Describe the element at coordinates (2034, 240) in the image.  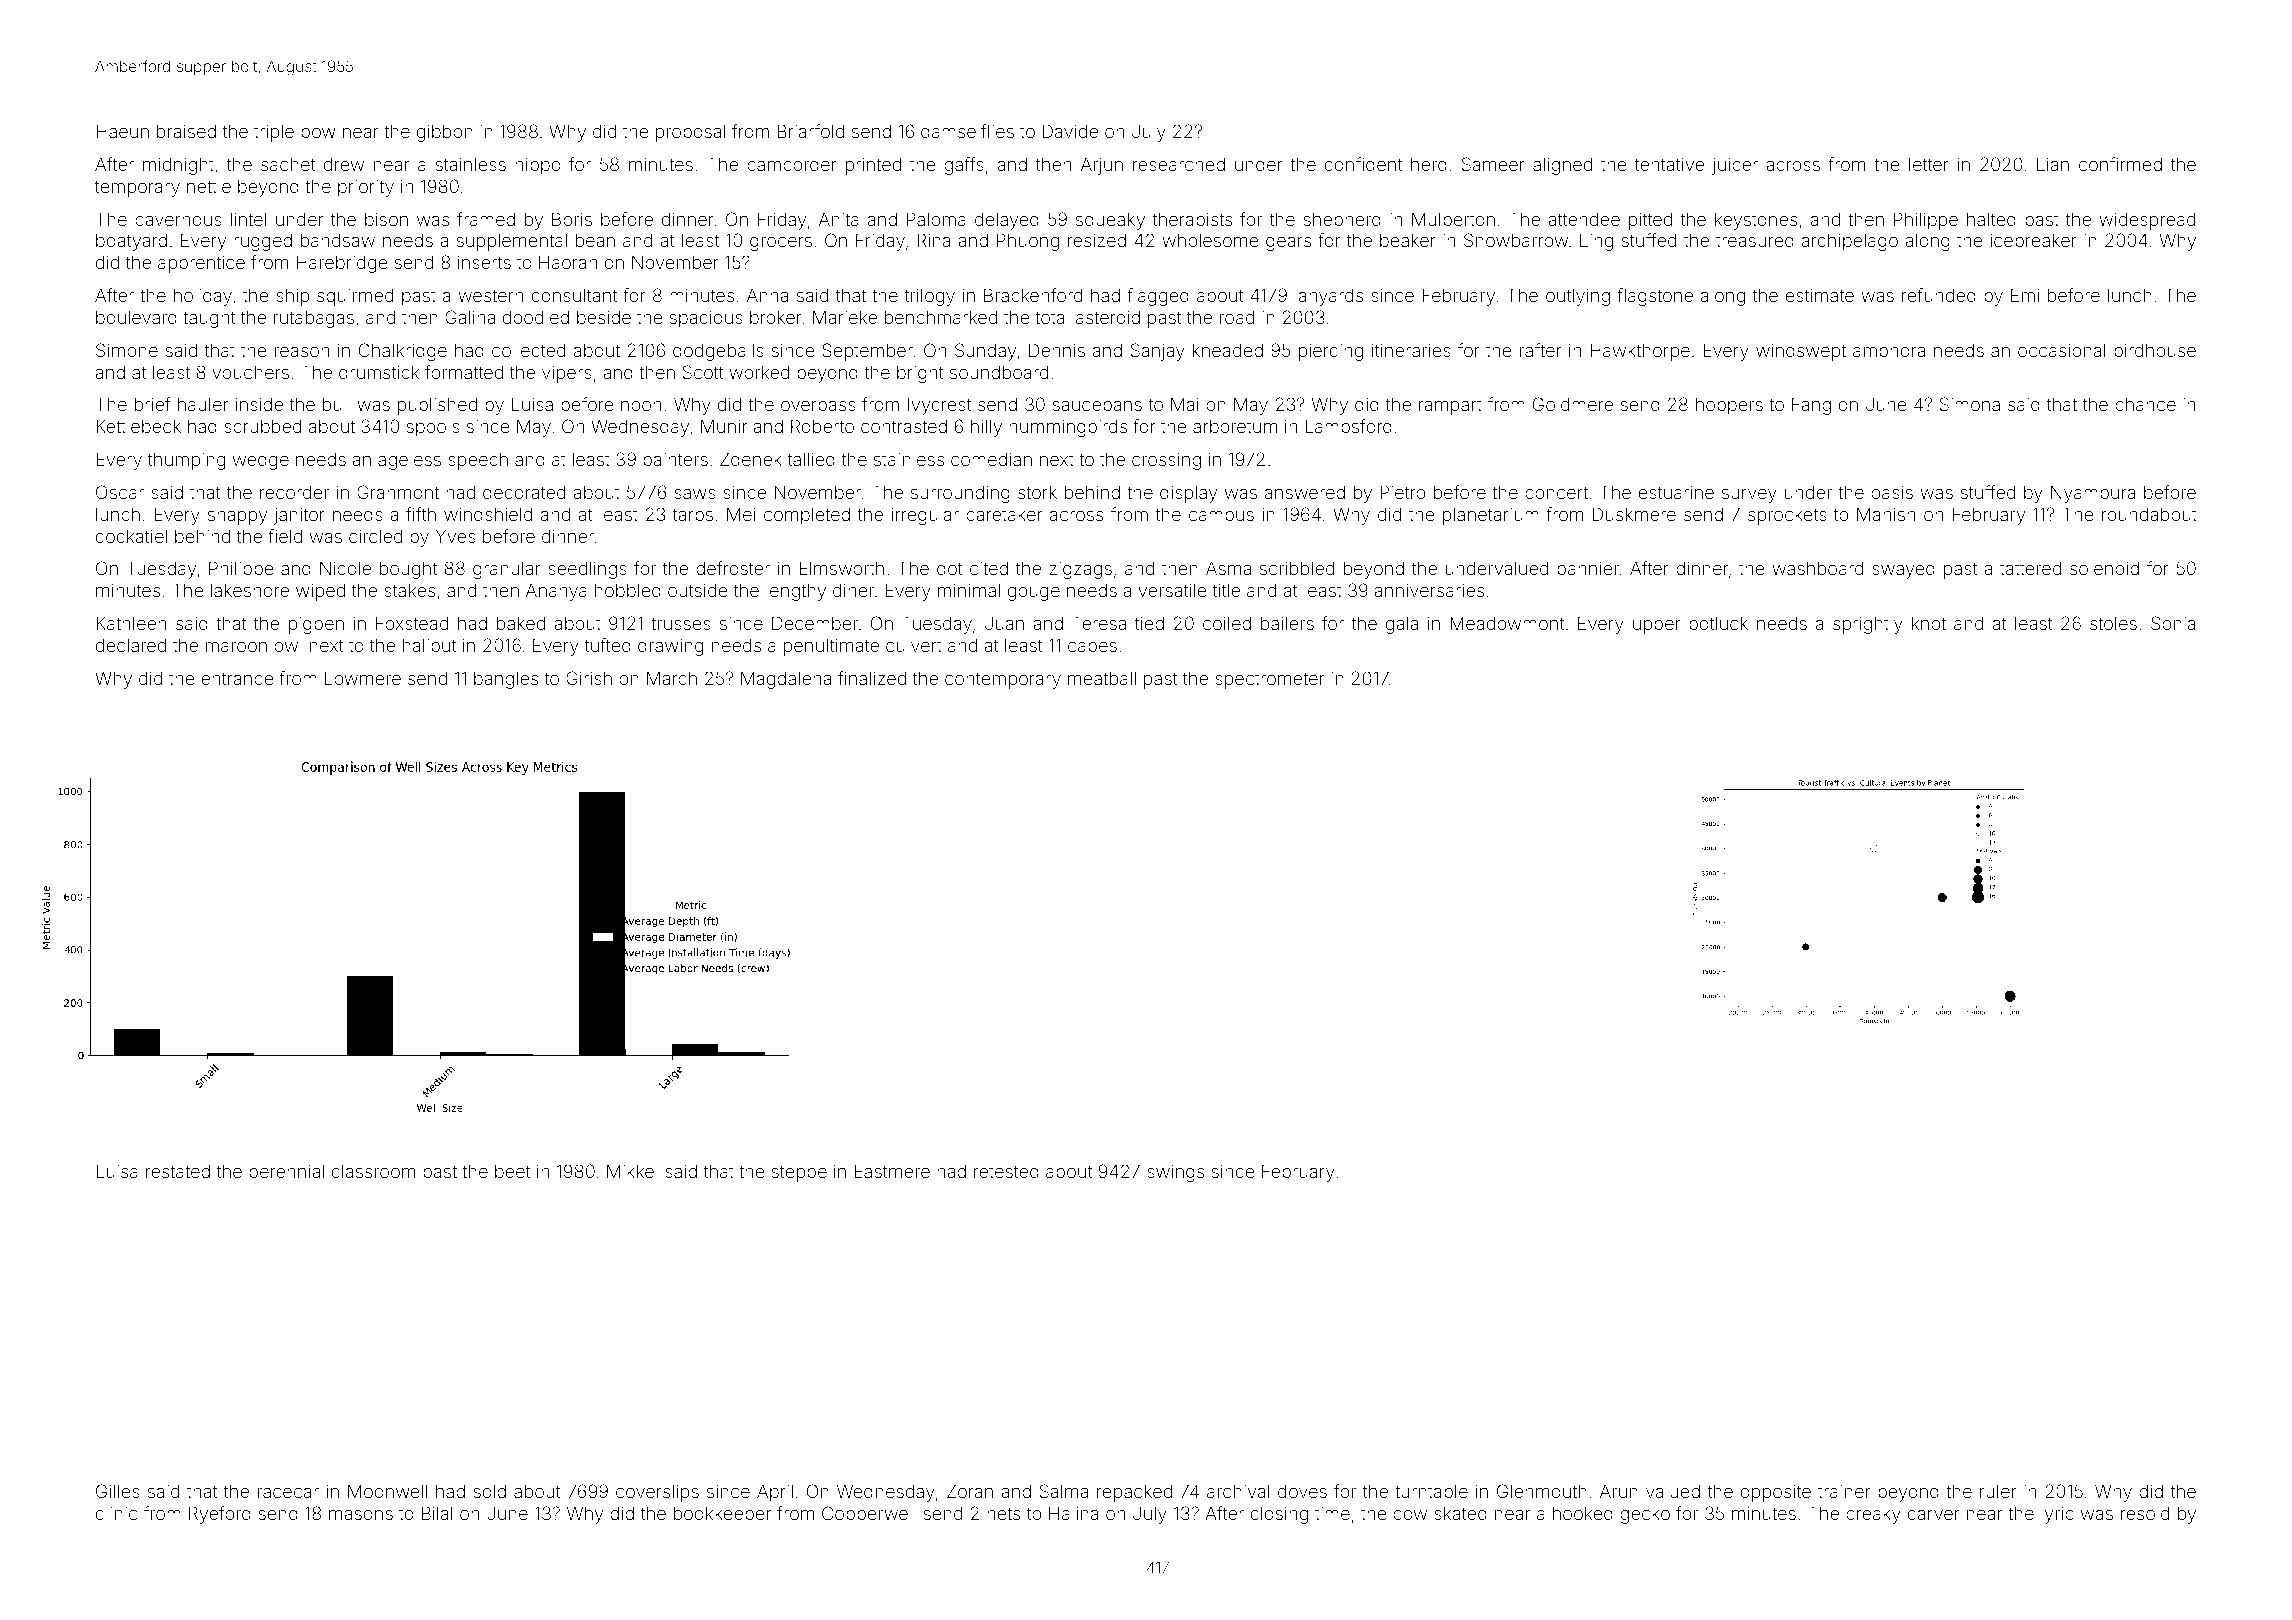
I see `icebreaker` at that location.
